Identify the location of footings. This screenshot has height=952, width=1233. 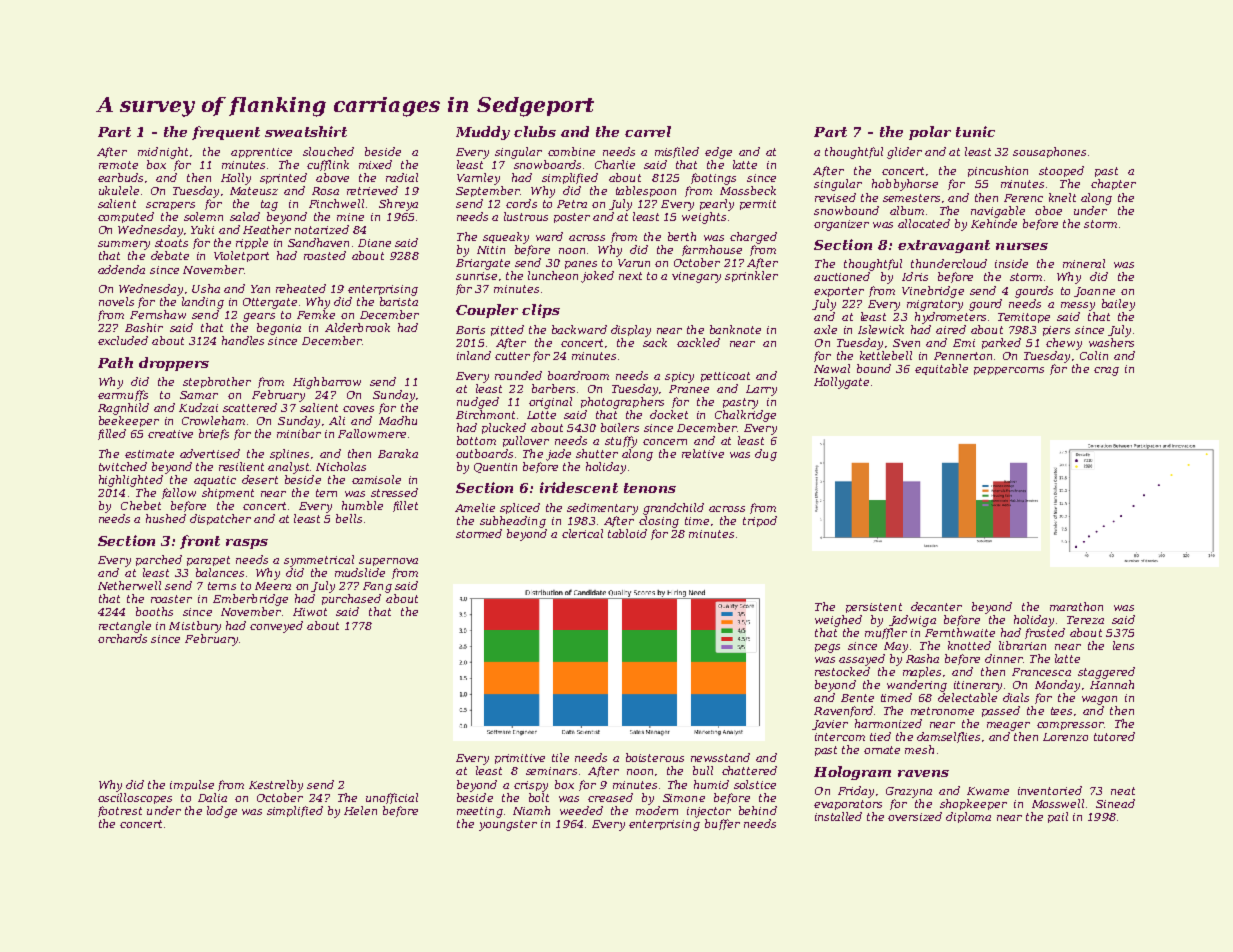
(713, 179).
